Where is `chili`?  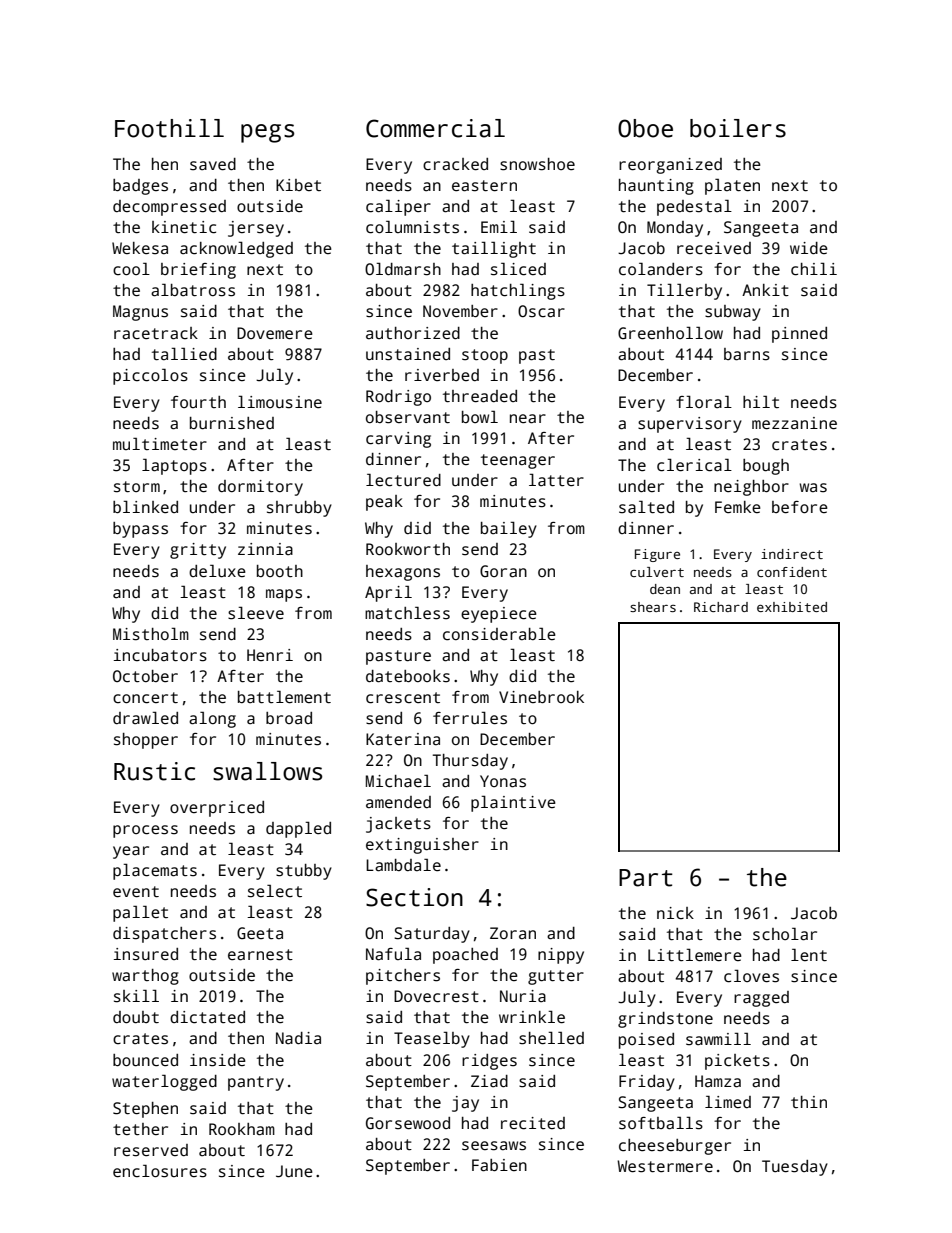
chili is located at coordinates (814, 269).
